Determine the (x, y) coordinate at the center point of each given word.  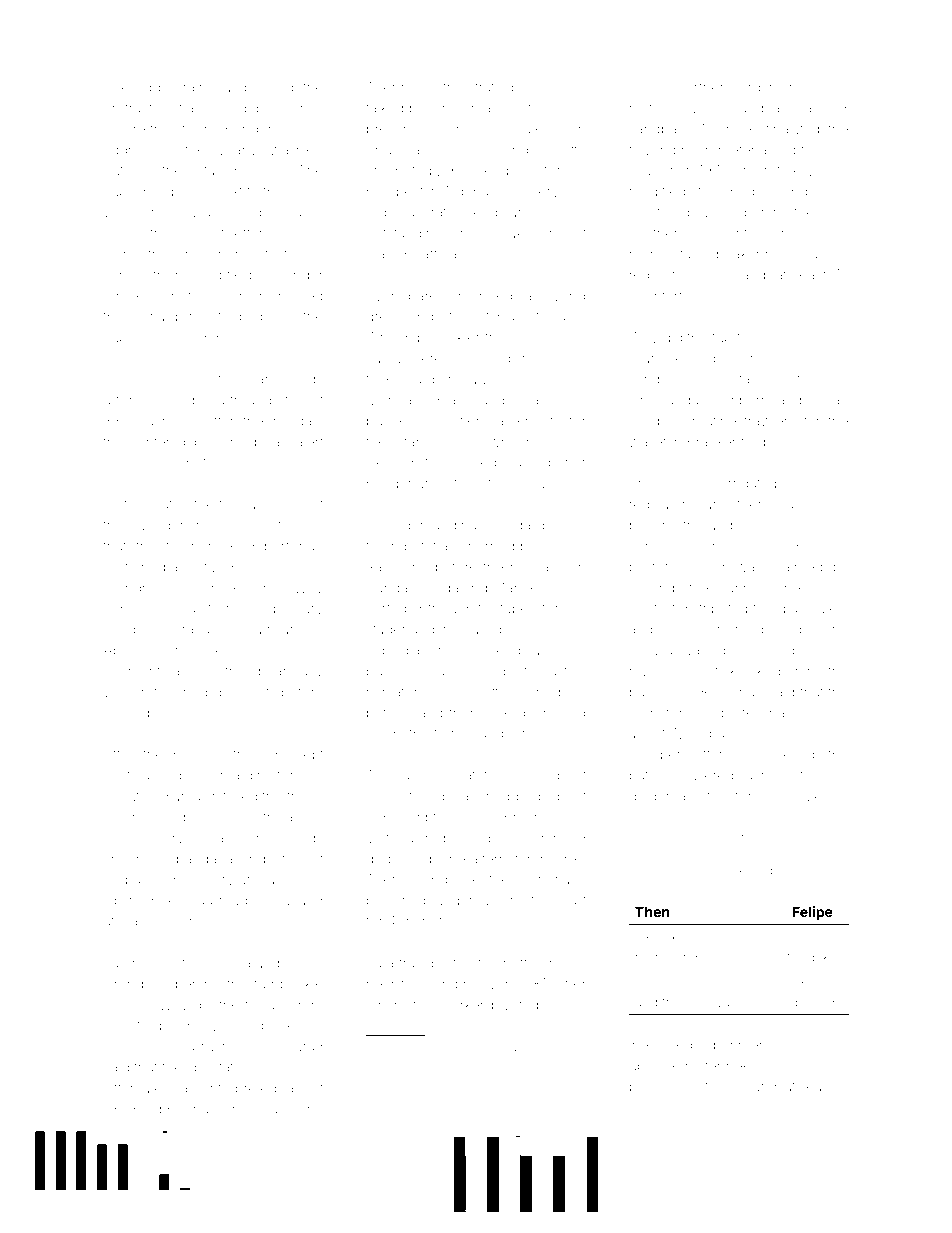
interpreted (241, 1089)
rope (697, 959)
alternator (501, 859)
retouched (174, 692)
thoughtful (460, 609)
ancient (507, 108)
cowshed (700, 108)
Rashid (773, 650)
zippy (156, 89)
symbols (657, 381)
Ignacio (452, 402)
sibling (124, 902)
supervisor (137, 339)
